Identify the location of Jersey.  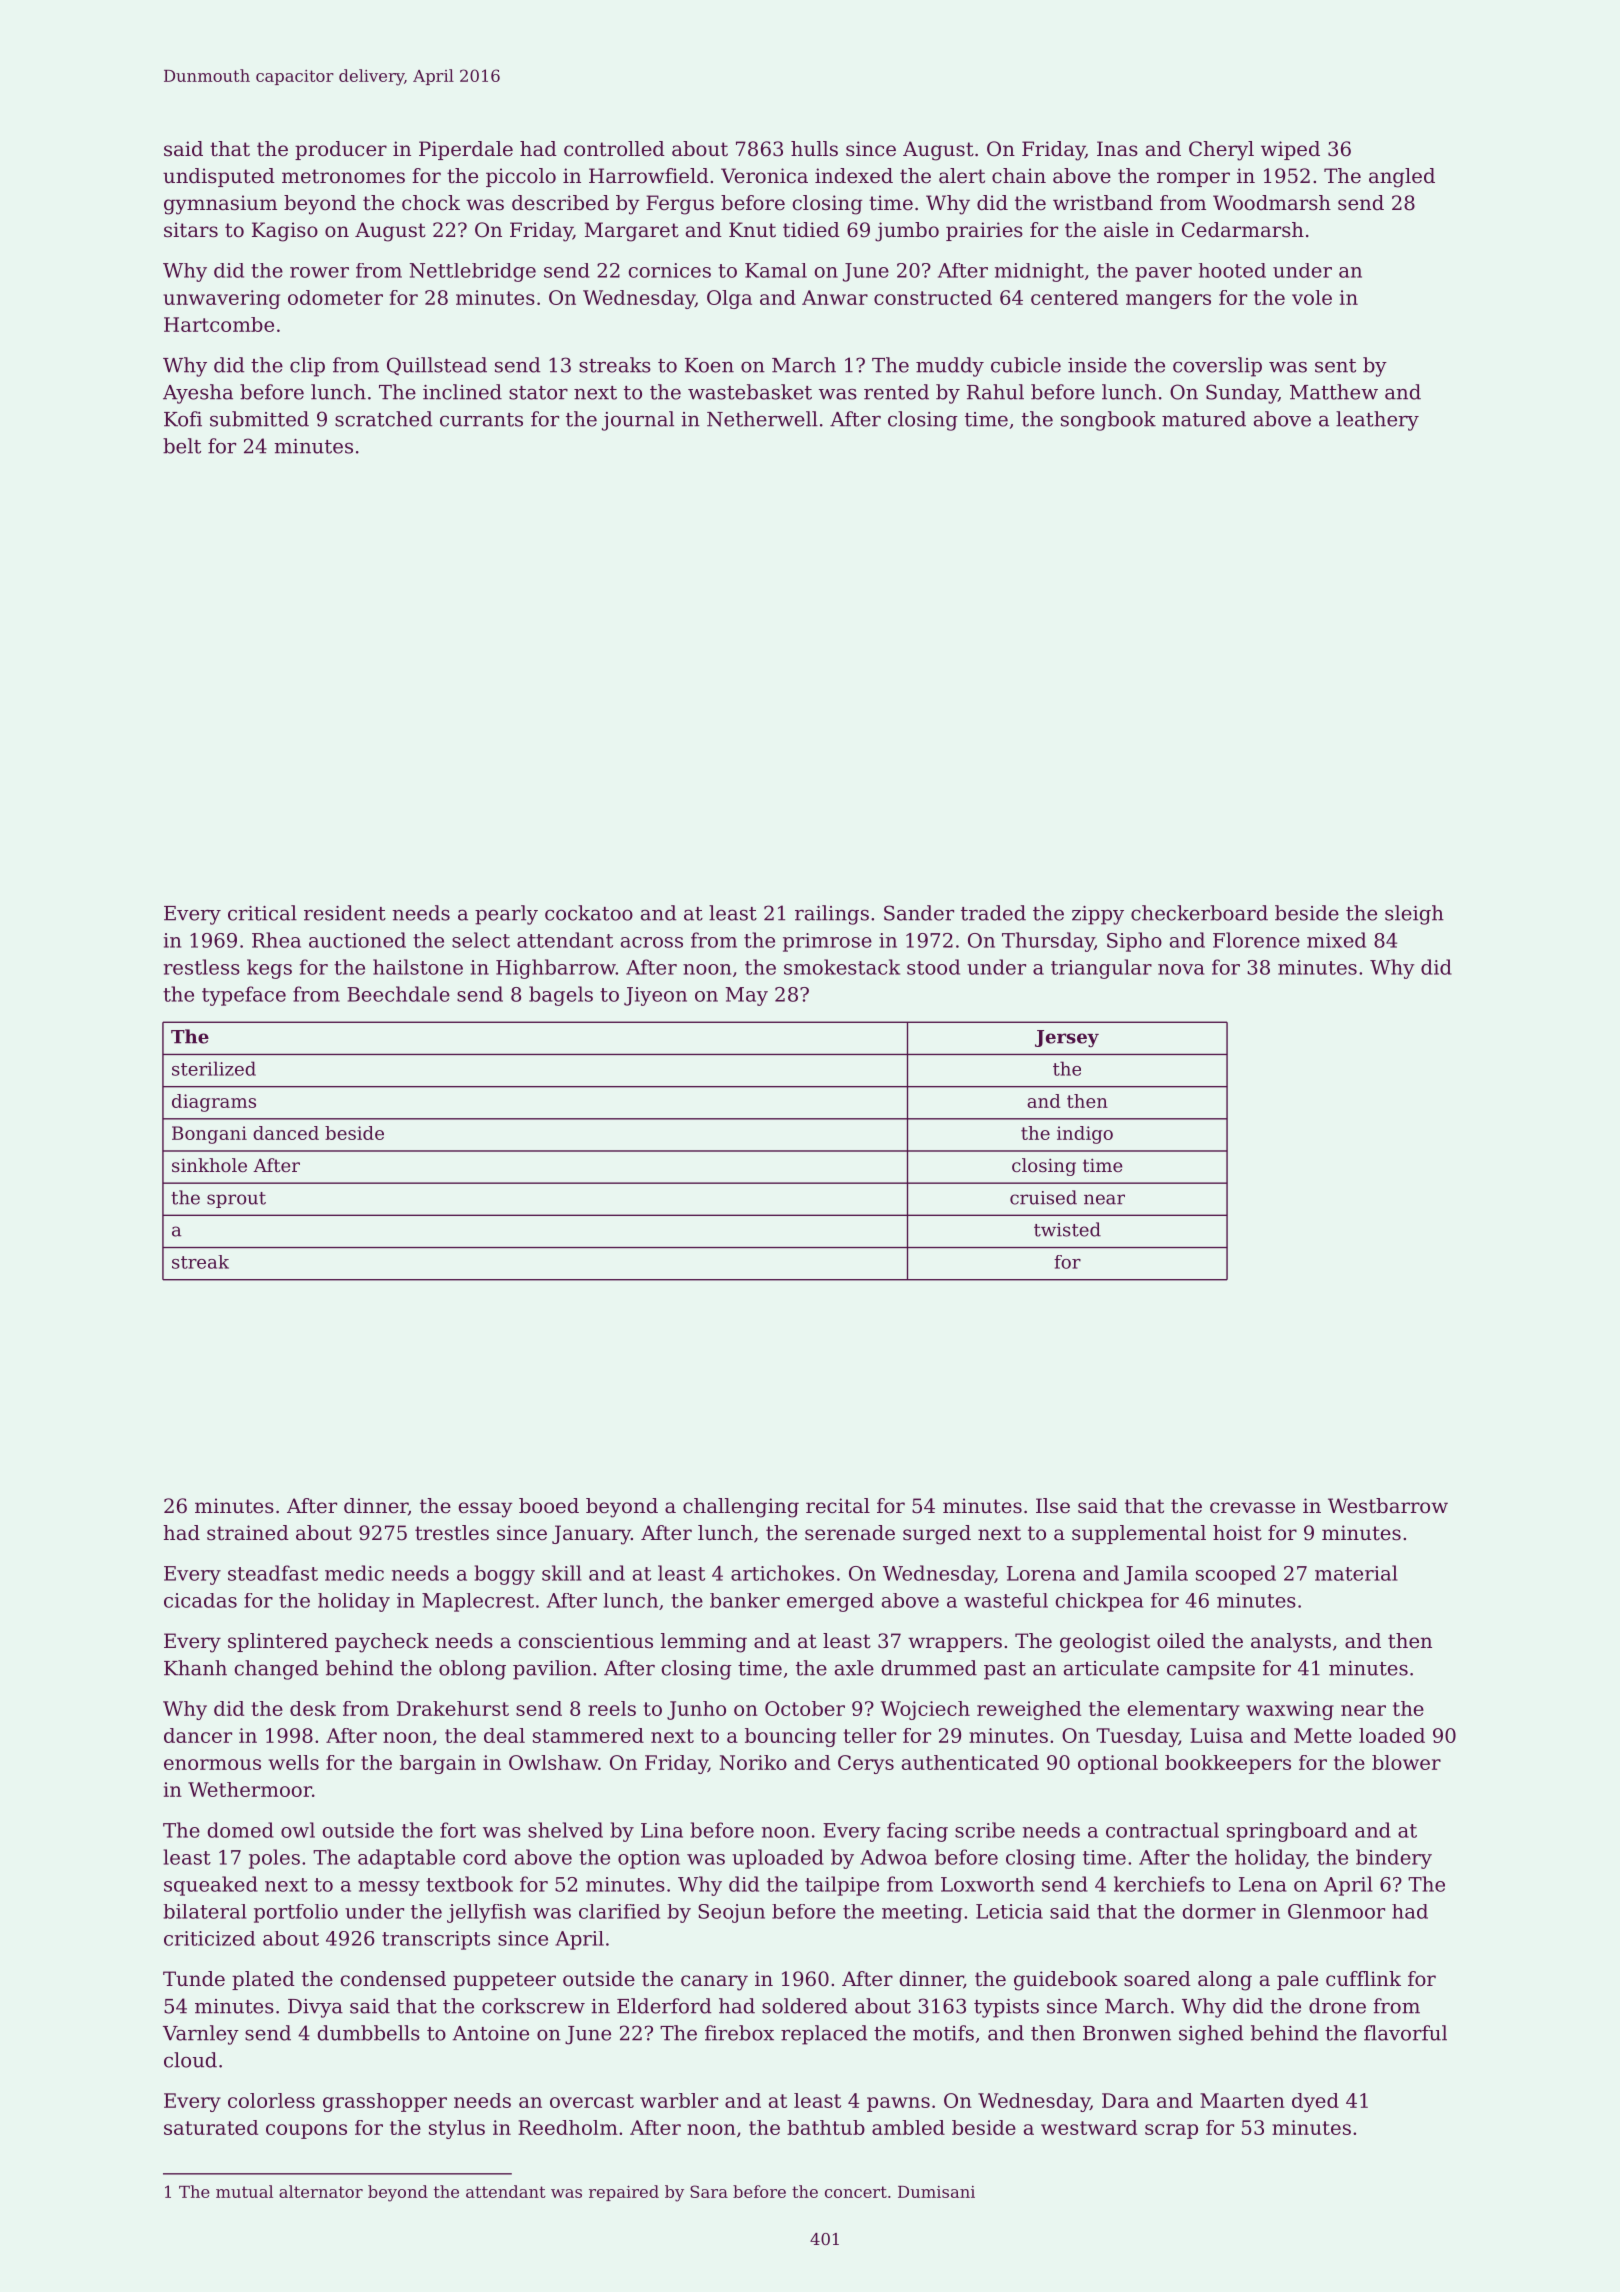
(1067, 1038).
